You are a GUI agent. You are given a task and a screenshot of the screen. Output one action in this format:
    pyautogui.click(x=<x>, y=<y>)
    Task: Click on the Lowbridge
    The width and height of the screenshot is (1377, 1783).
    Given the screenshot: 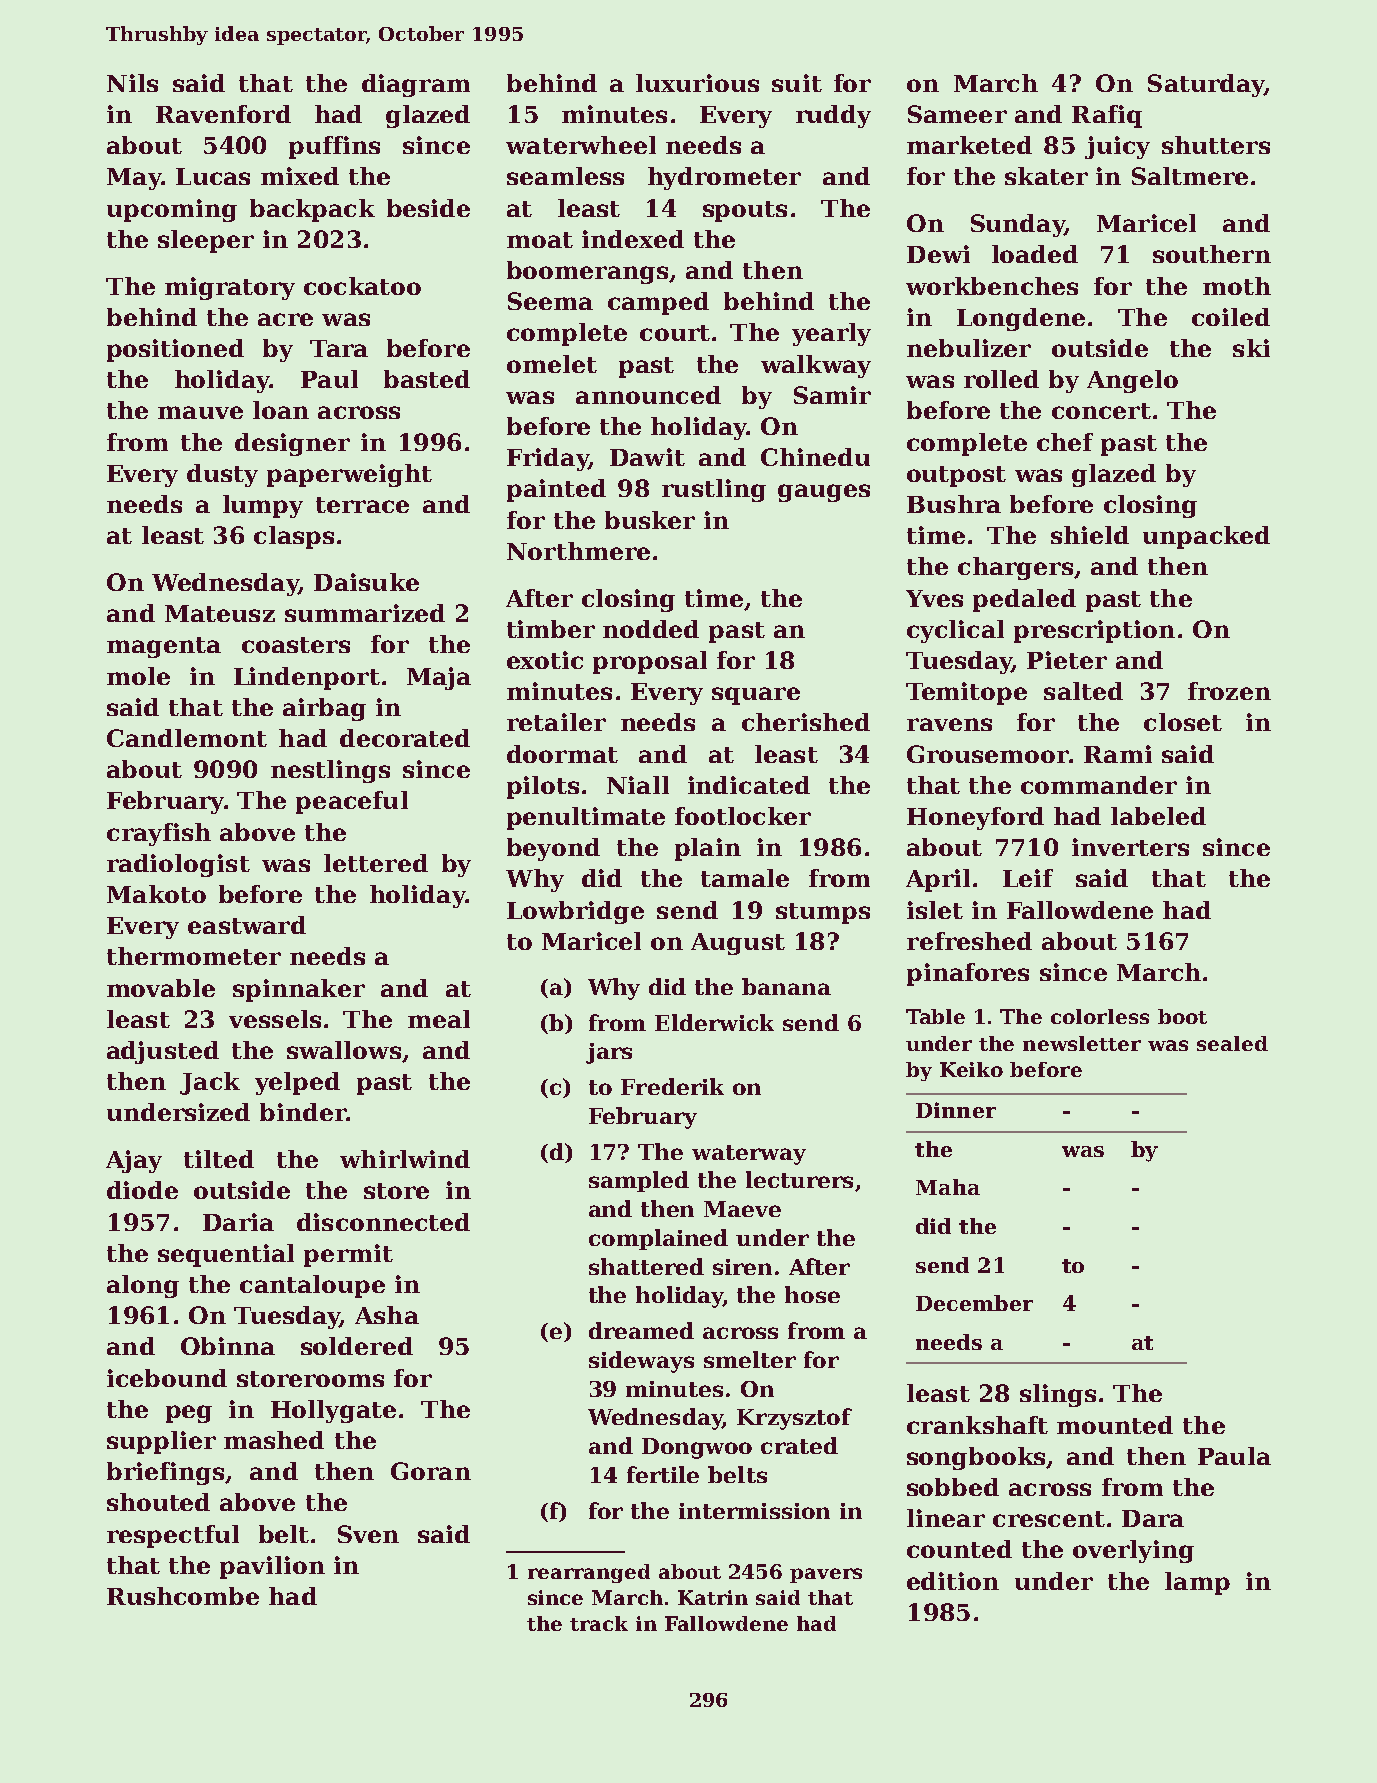 What is the action you would take?
    pyautogui.click(x=575, y=912)
